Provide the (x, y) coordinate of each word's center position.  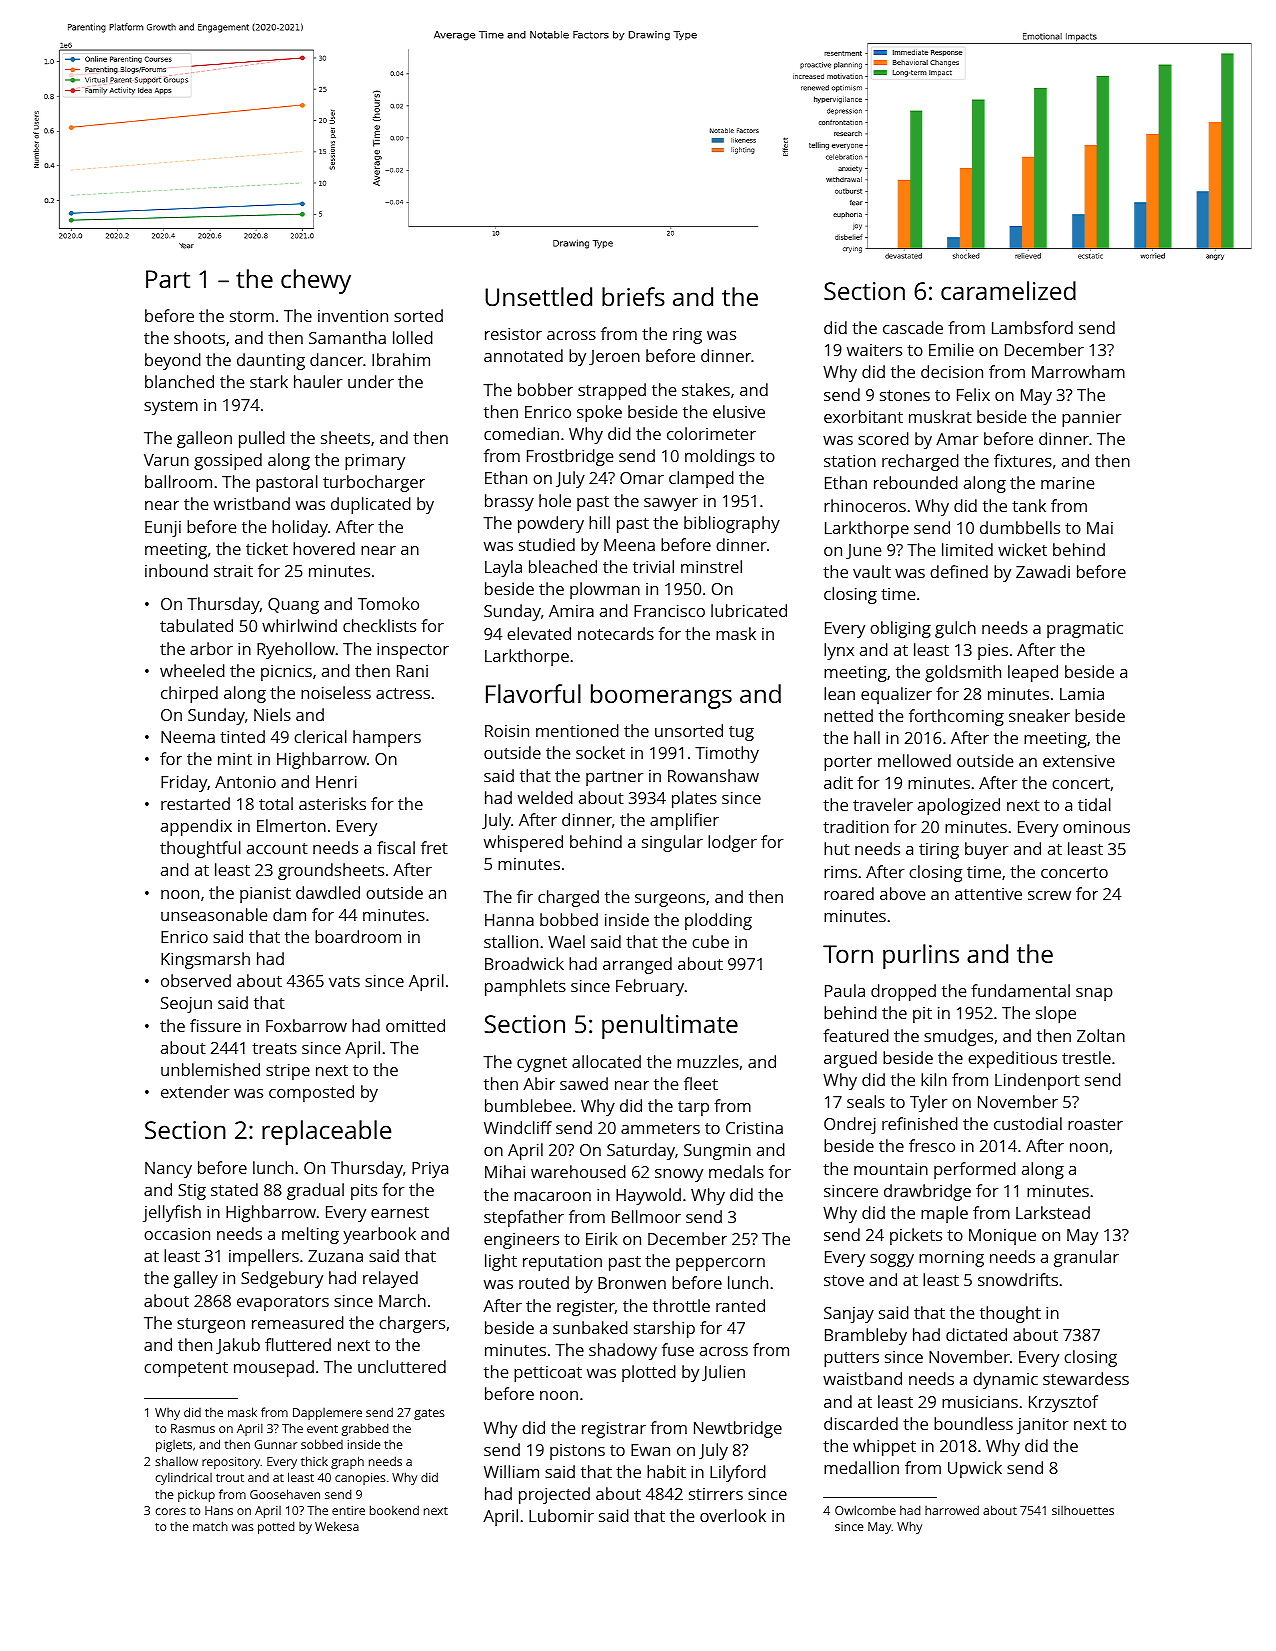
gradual (315, 1191)
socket (600, 752)
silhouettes (1083, 1510)
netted (848, 715)
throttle (681, 1305)
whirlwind (299, 625)
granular (1086, 1258)
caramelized (1008, 290)
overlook (733, 1515)
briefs (633, 296)
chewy (316, 281)
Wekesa (337, 1526)
